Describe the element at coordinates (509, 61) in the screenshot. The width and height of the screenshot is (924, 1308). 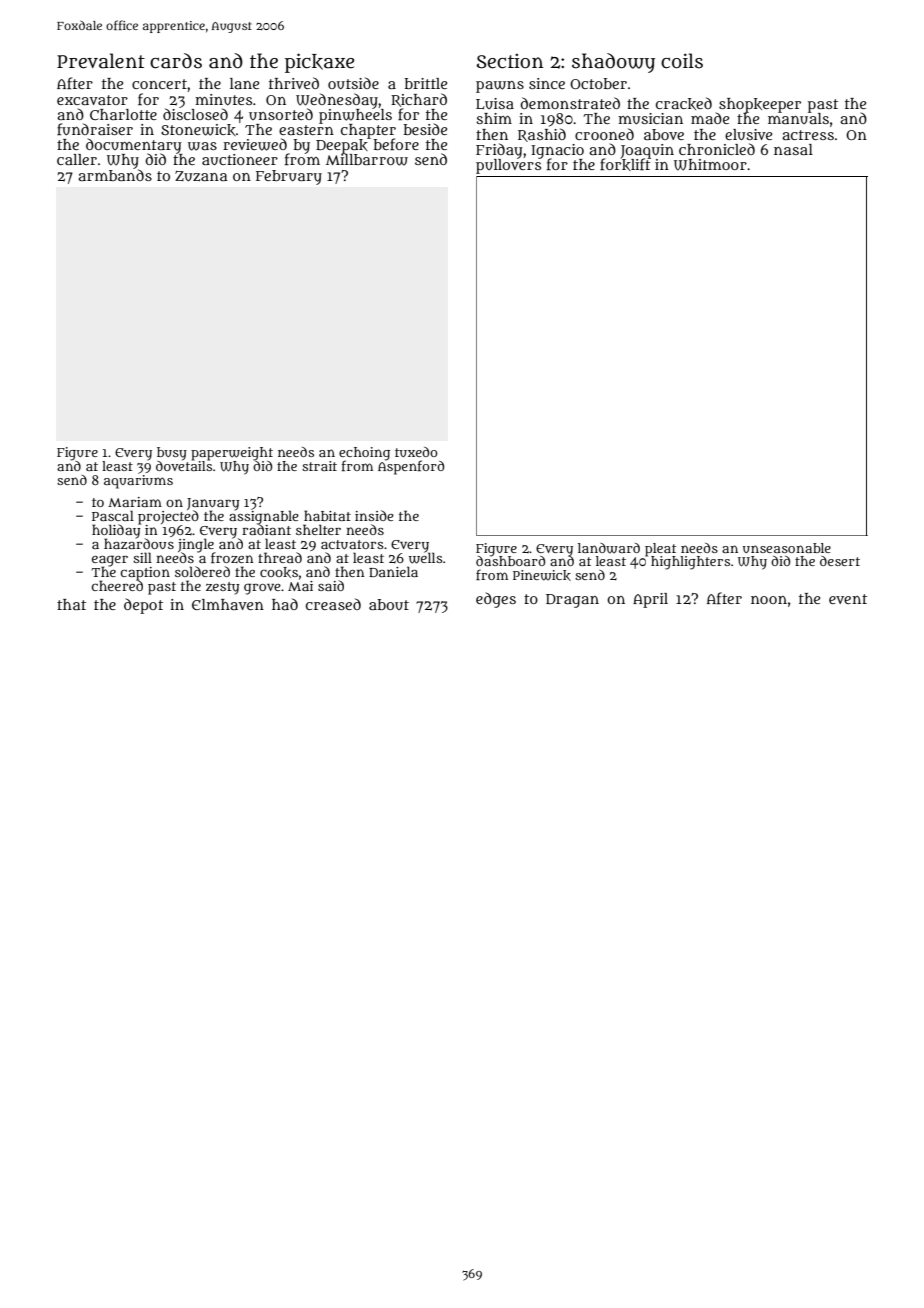
I see `Section` at that location.
